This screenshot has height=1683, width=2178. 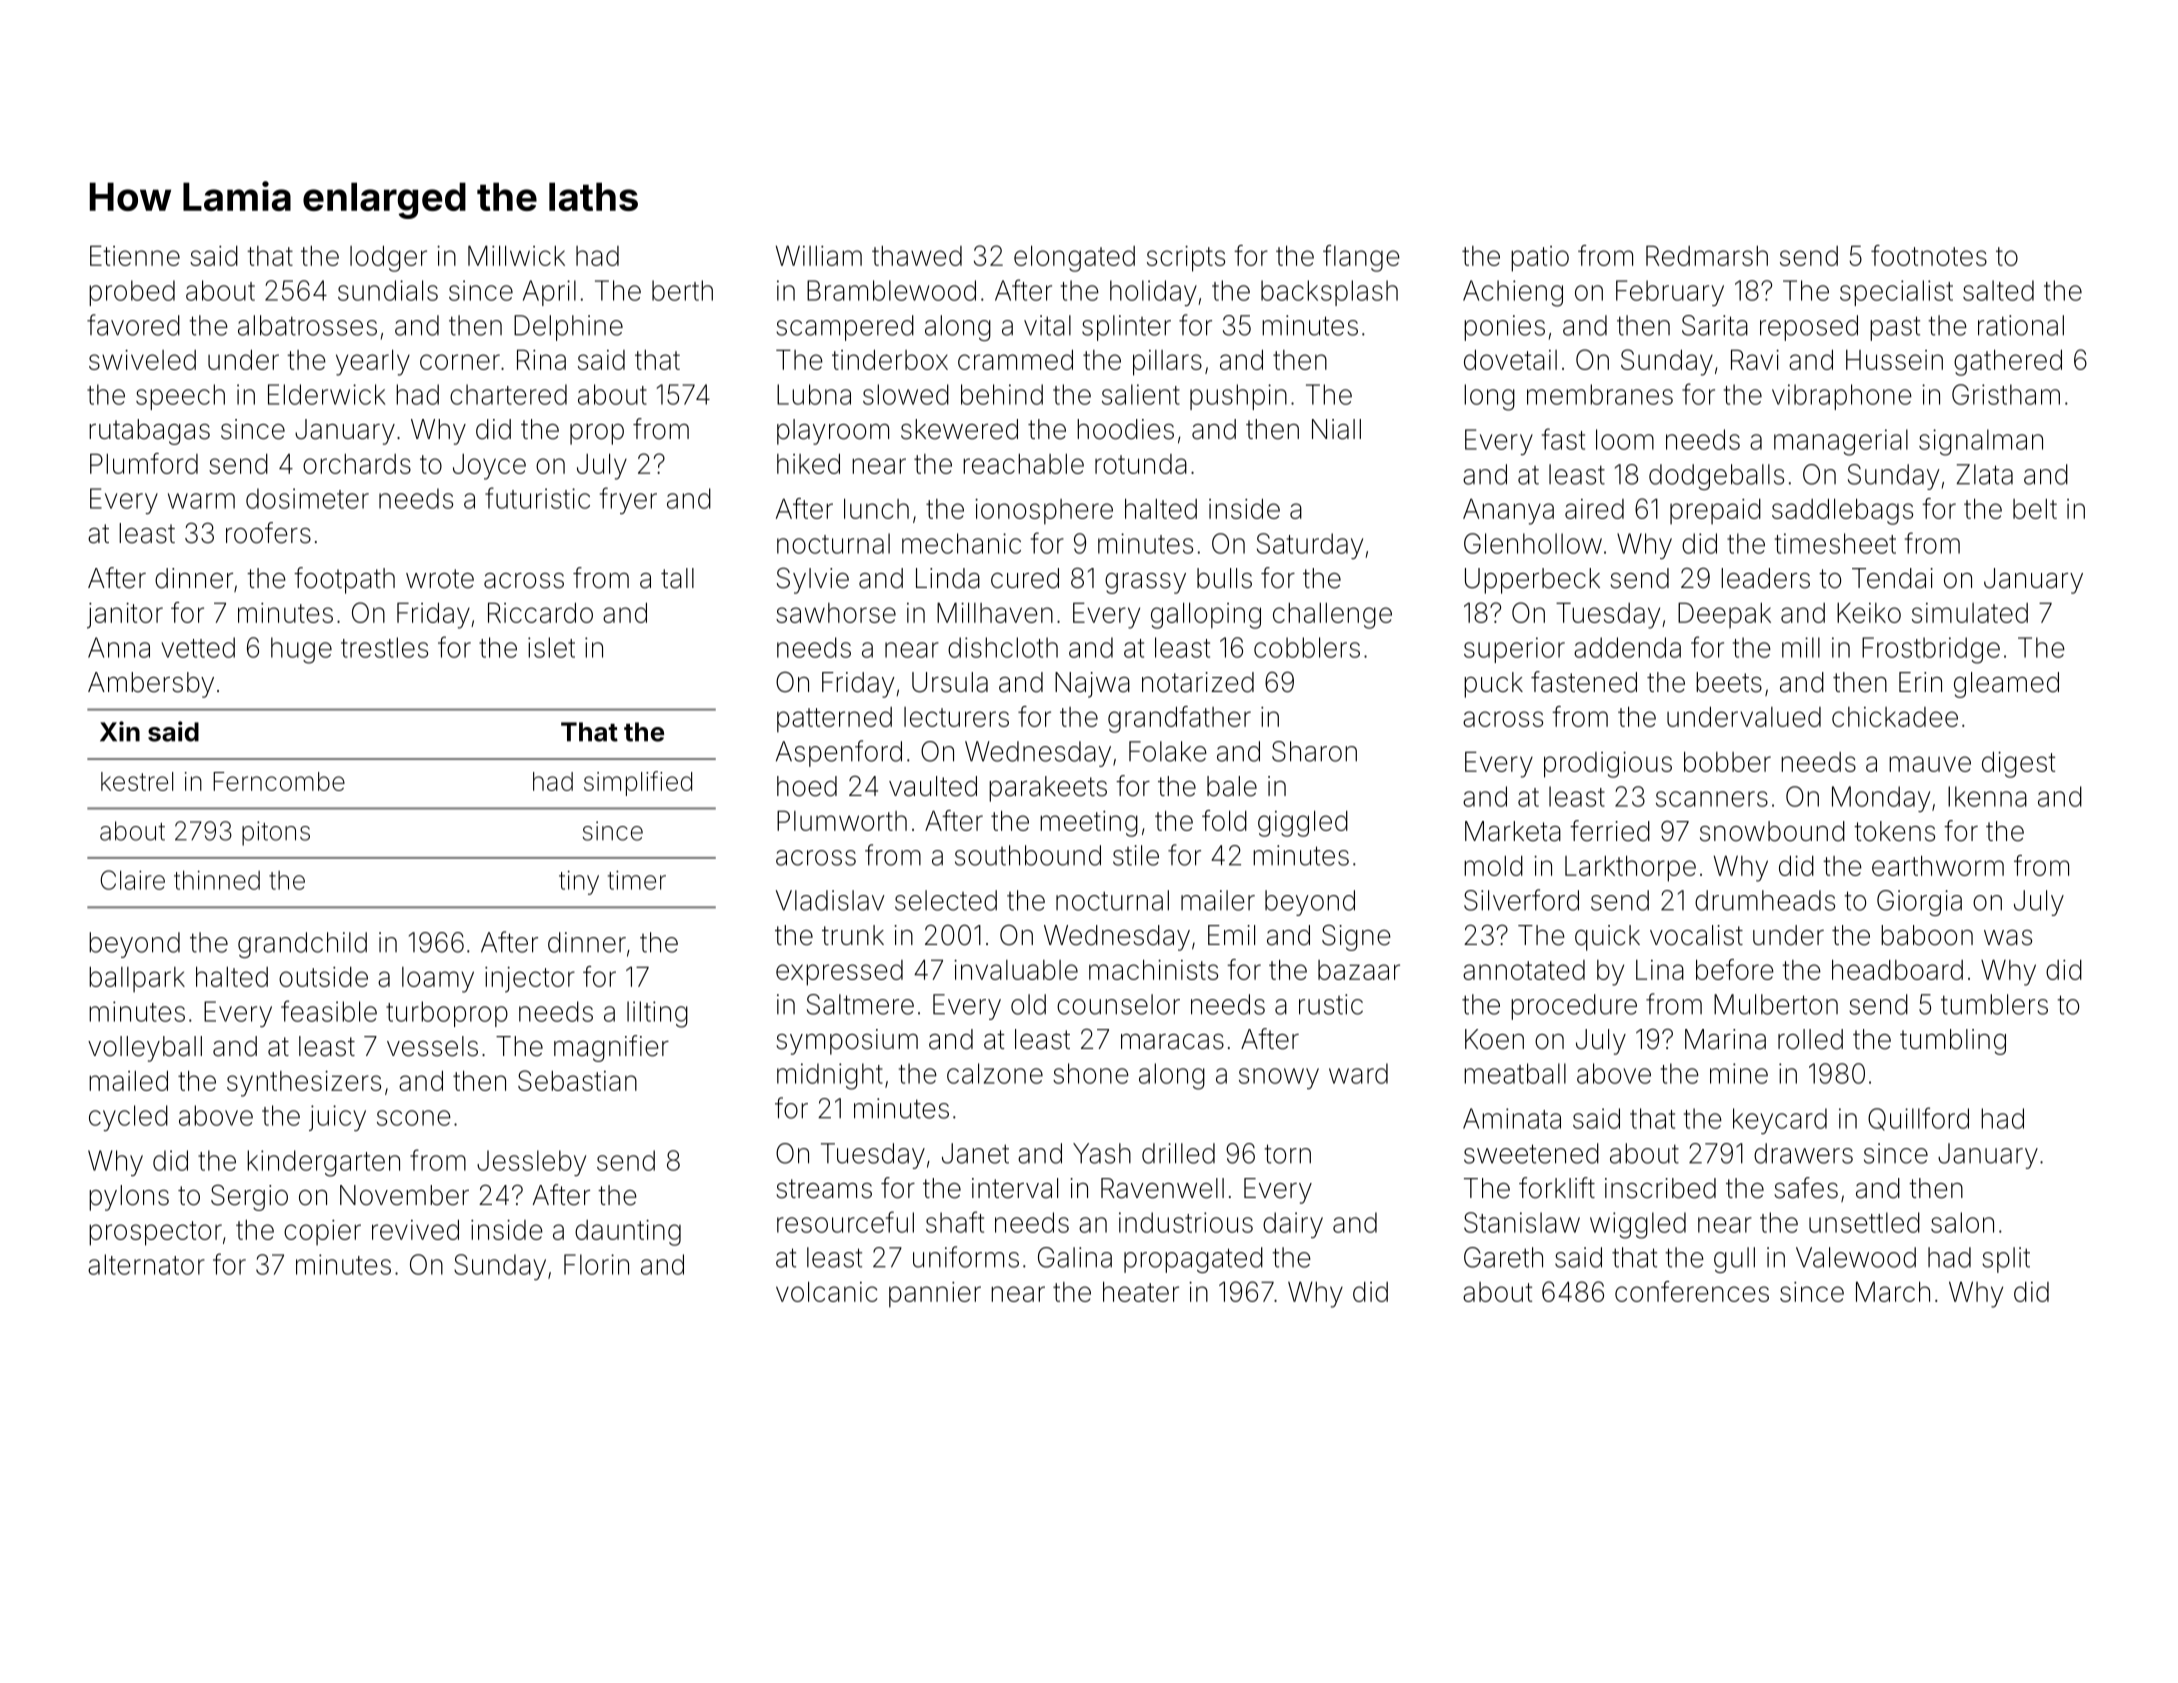 What do you see at coordinates (833, 432) in the screenshot?
I see `playroom` at bounding box center [833, 432].
